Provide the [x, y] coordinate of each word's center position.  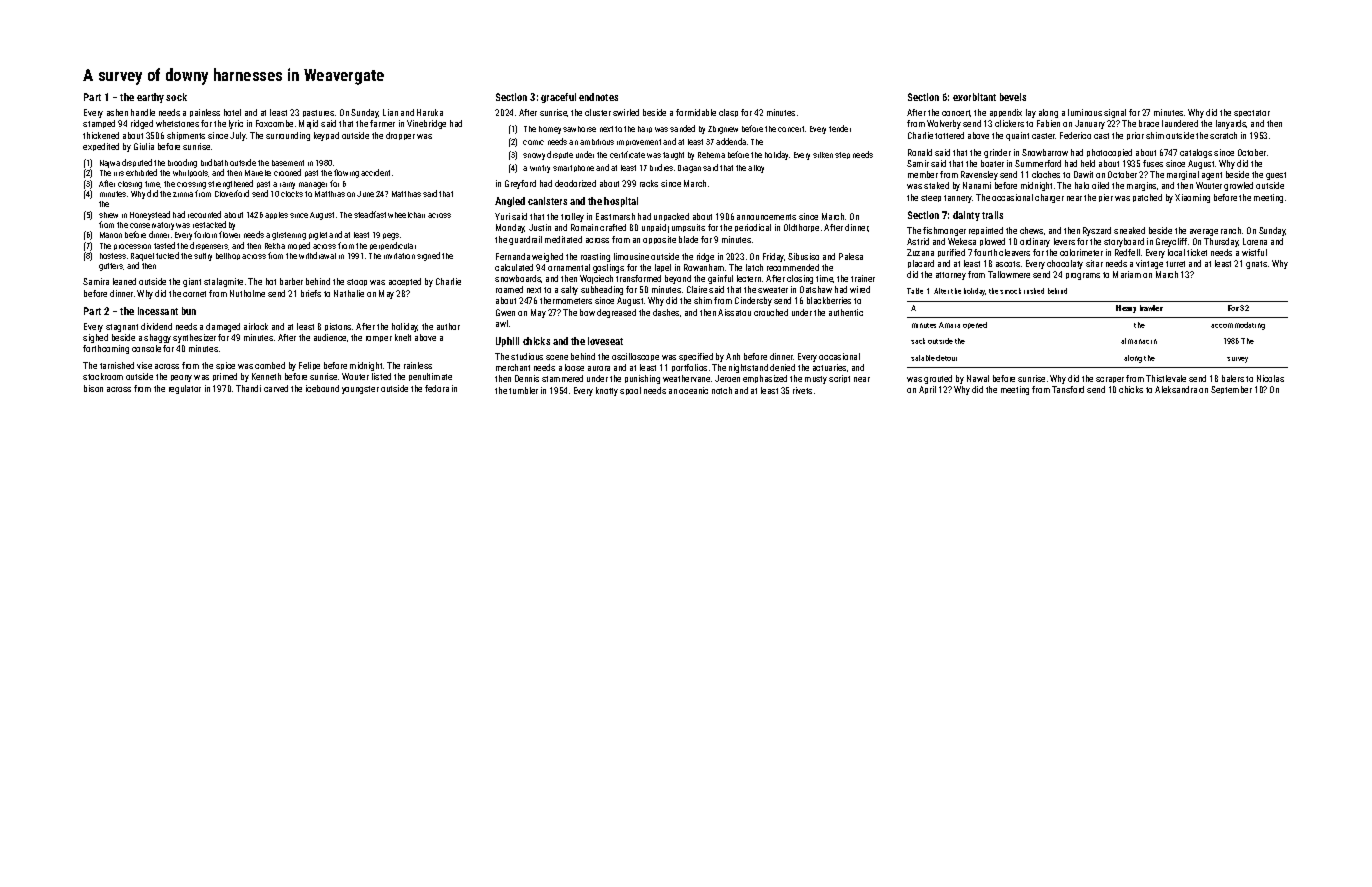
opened [975, 325]
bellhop [228, 256]
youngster [360, 390]
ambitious [597, 142]
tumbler [523, 390]
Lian [390, 112]
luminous [1085, 112]
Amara [949, 325]
